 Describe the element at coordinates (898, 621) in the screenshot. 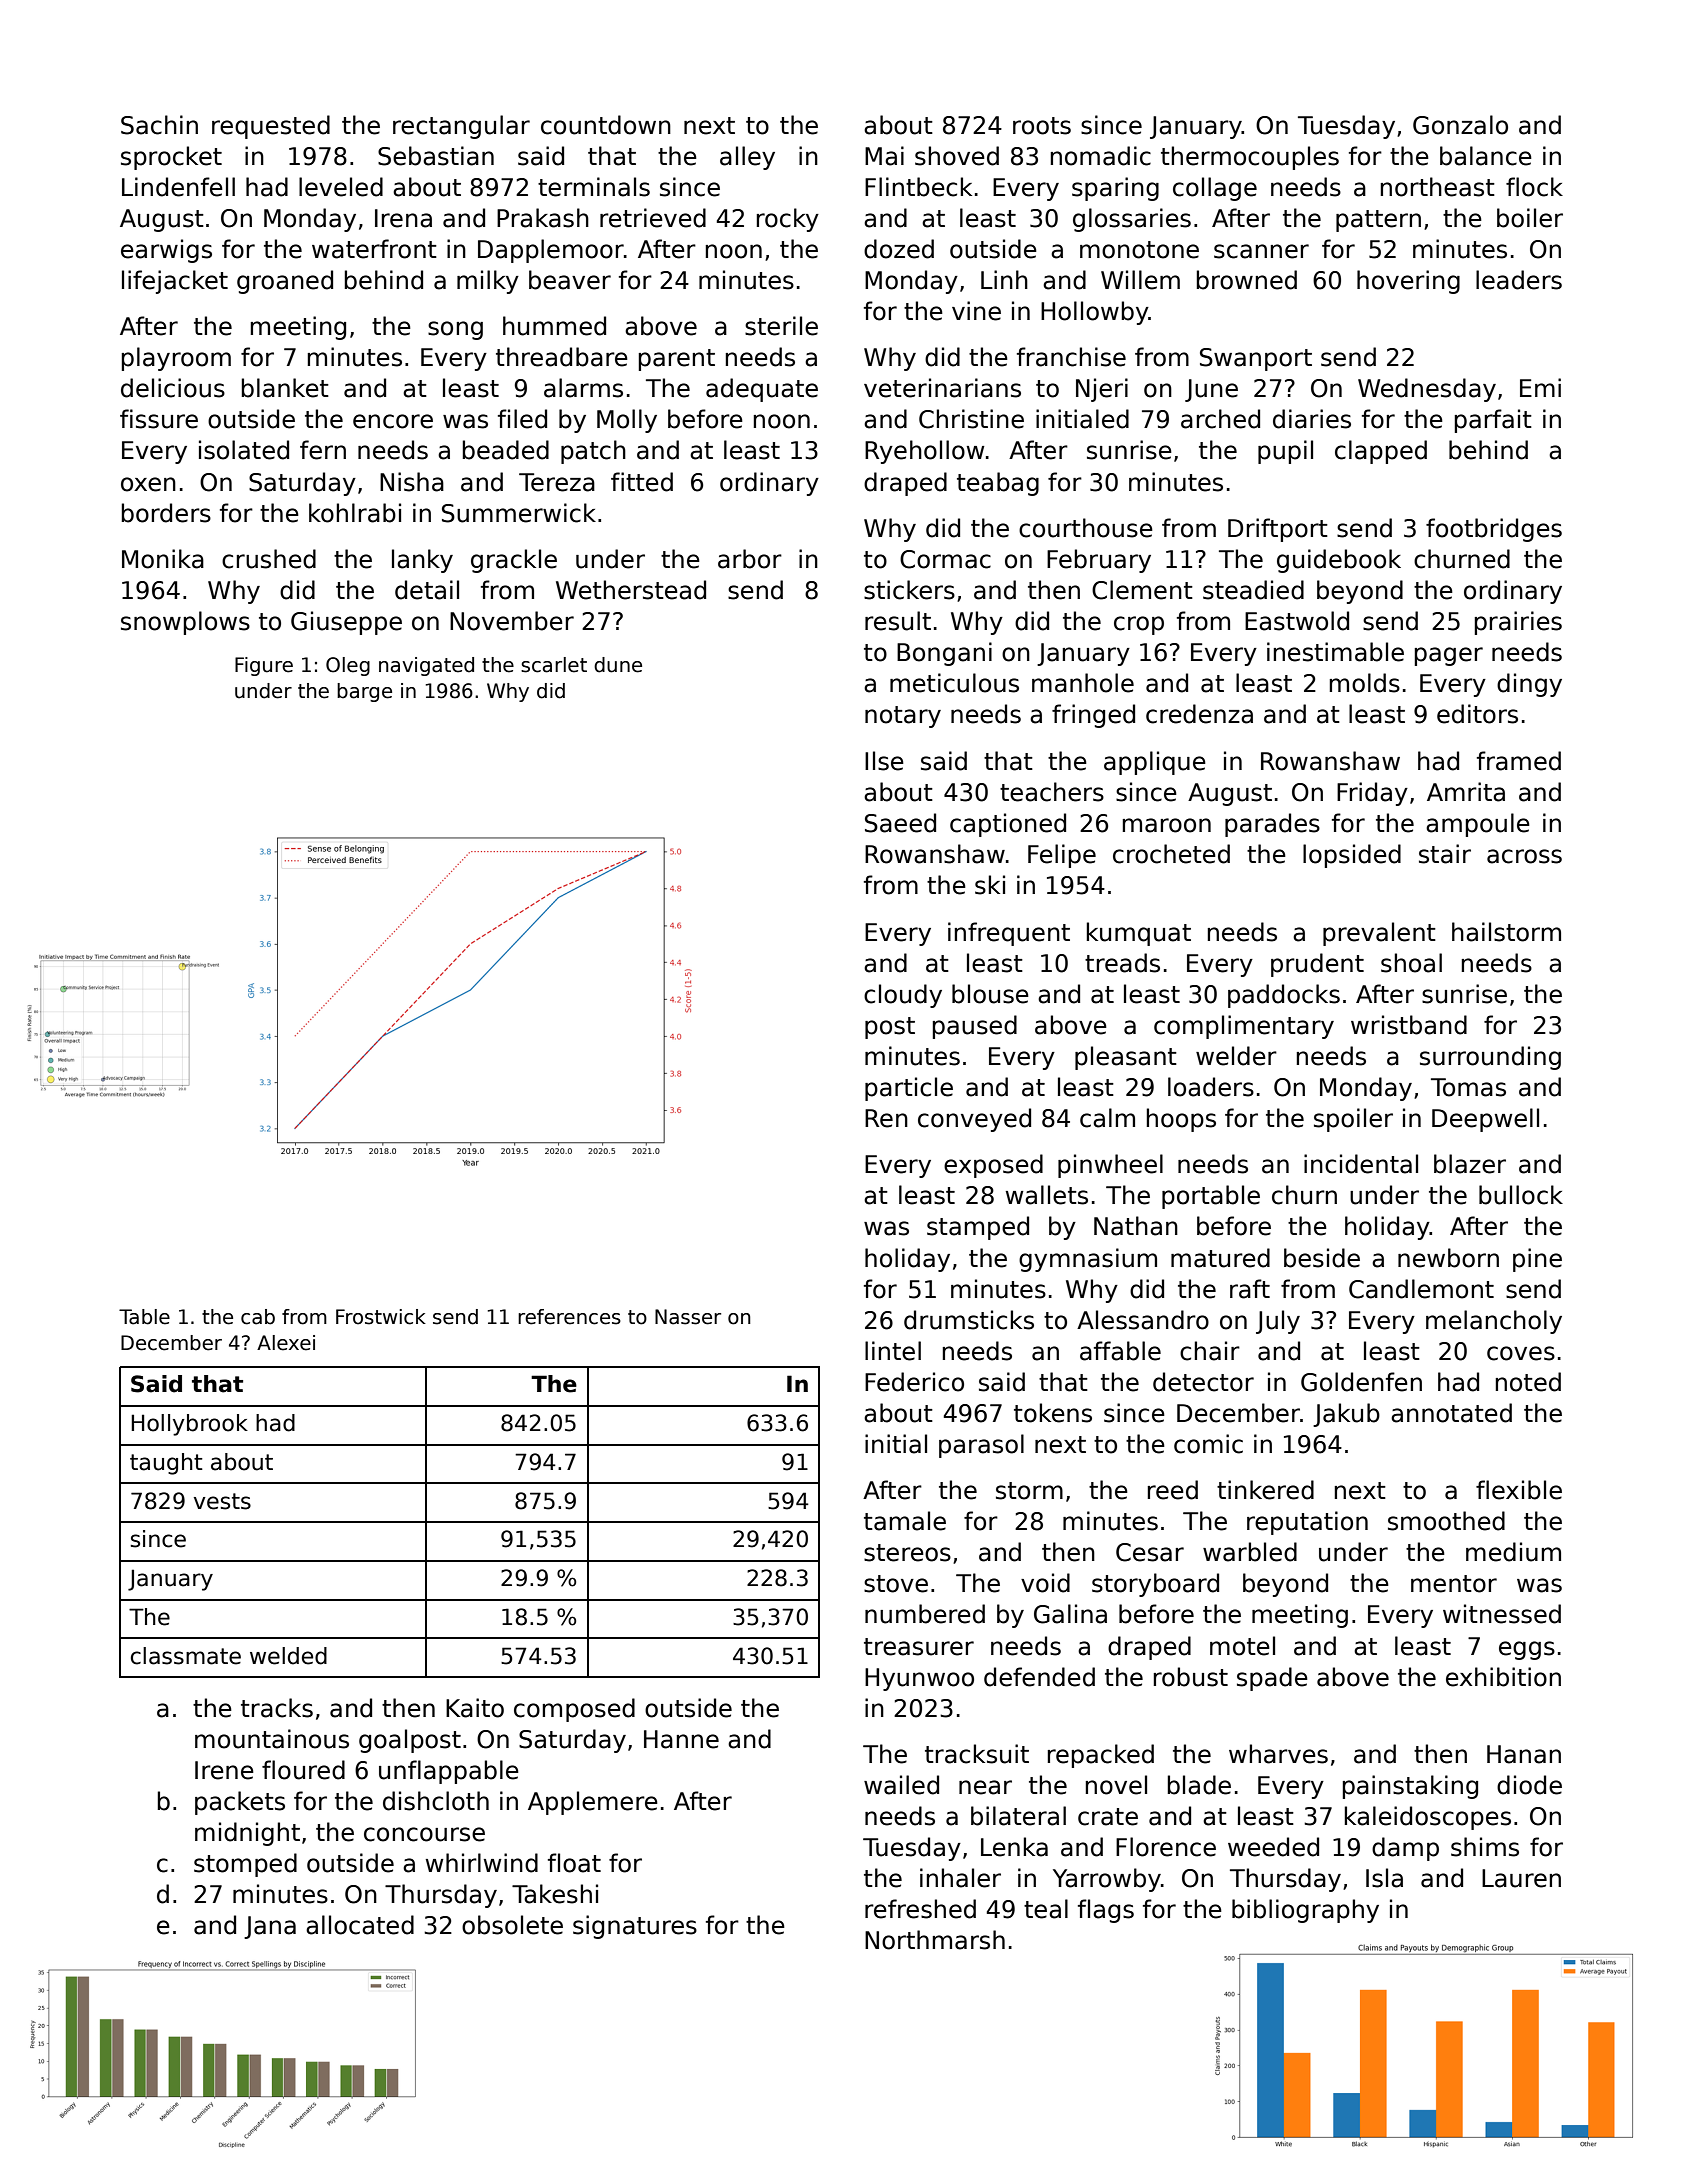

I see `result` at that location.
